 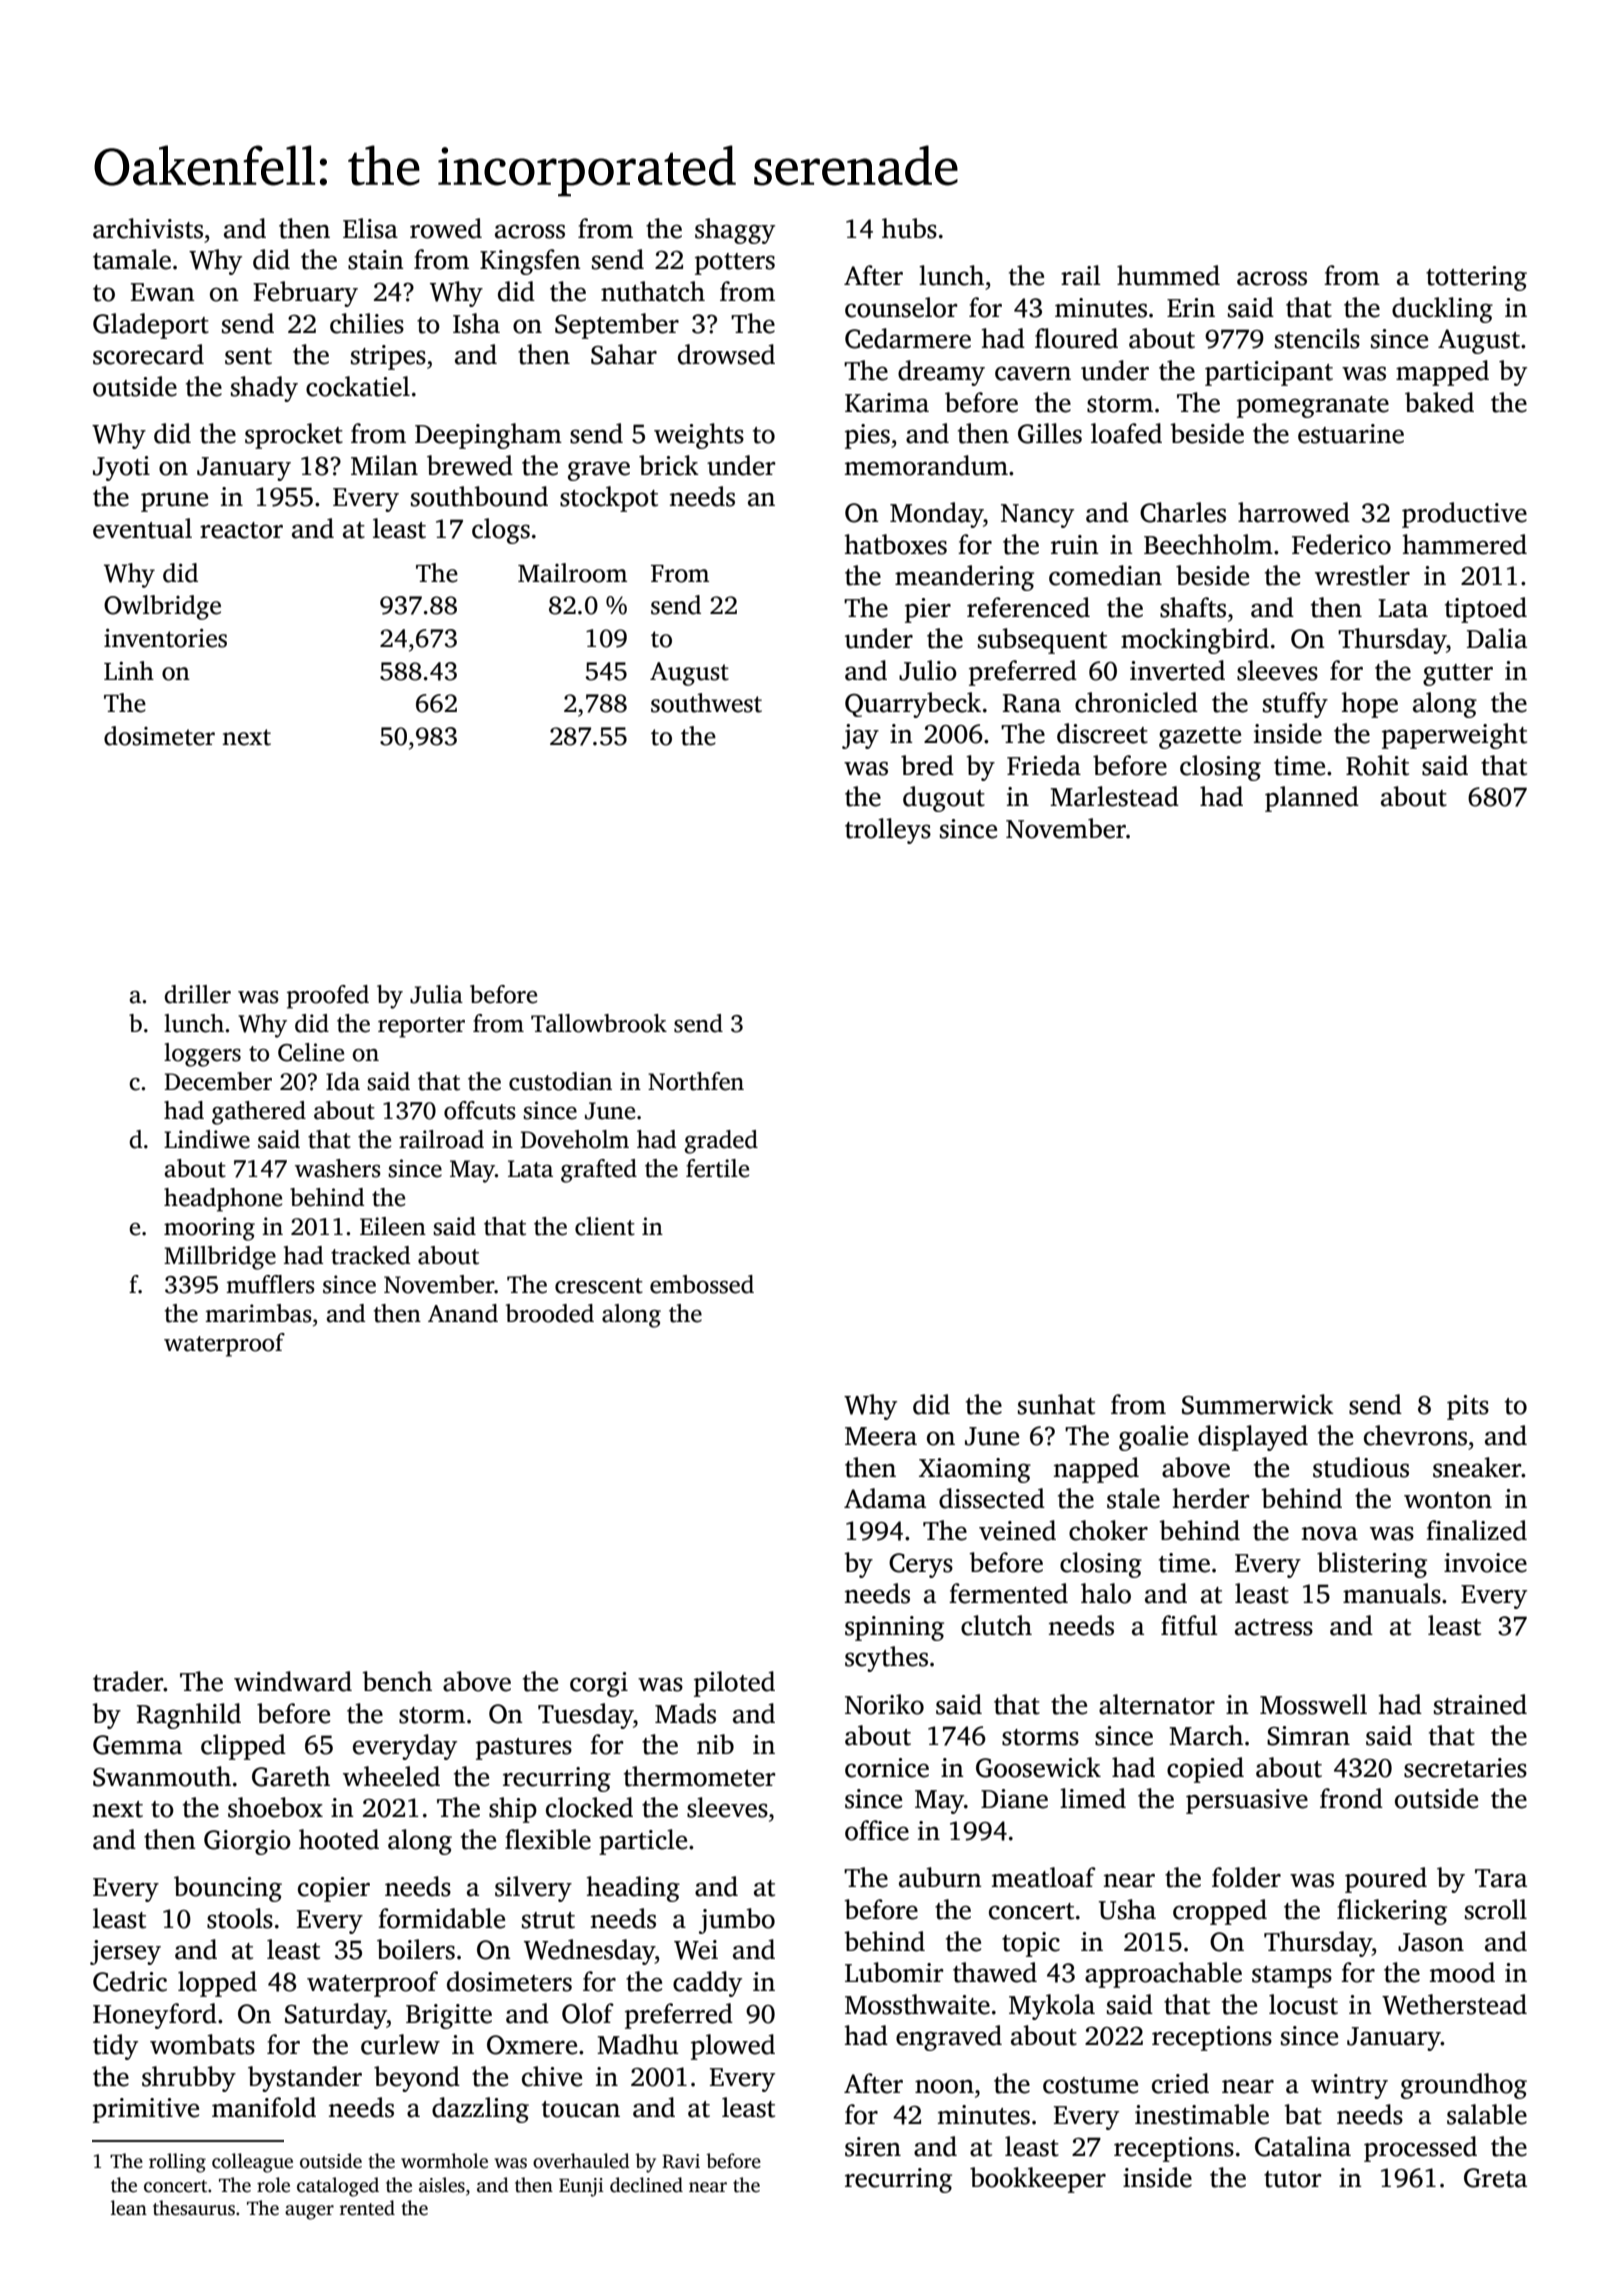 I want to click on aisles, so click(x=442, y=2185).
